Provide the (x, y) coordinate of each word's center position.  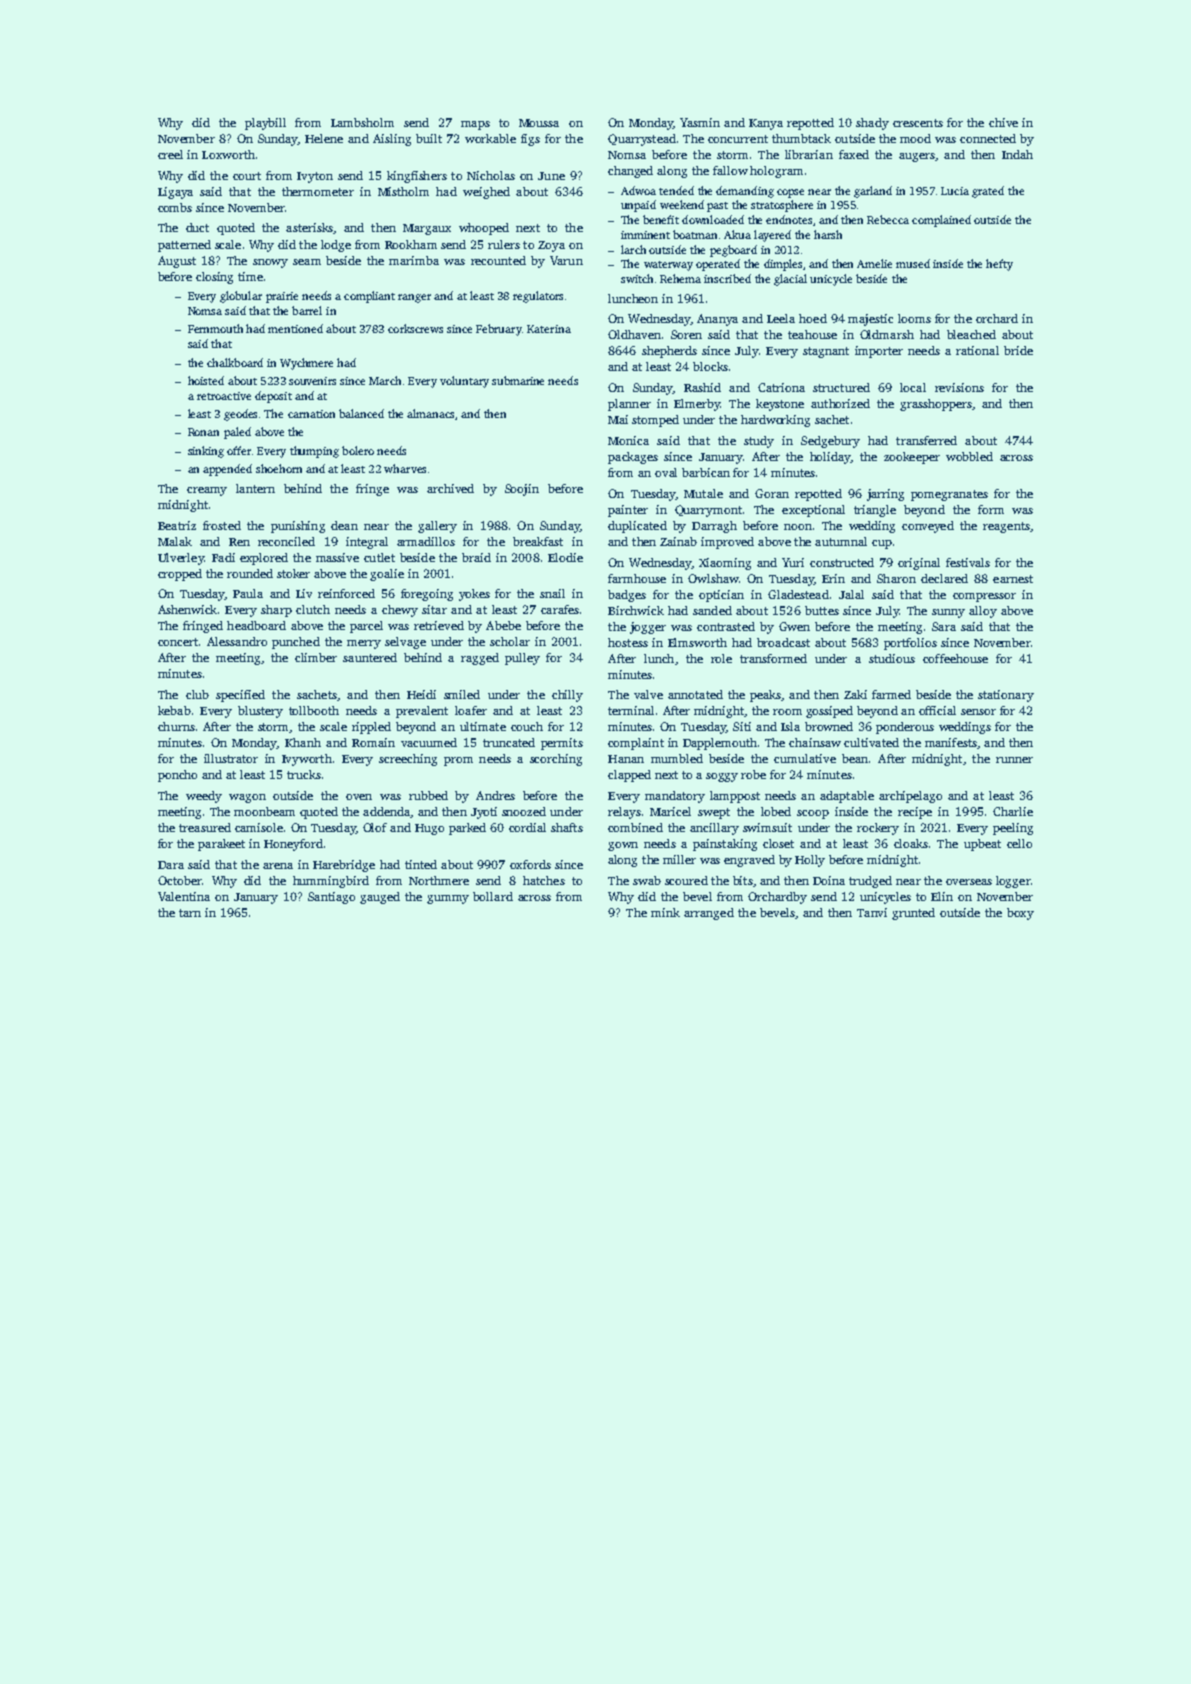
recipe (915, 813)
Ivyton (315, 177)
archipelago (910, 797)
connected (988, 138)
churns (176, 726)
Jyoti (484, 813)
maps (475, 125)
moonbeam (264, 811)
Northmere (439, 880)
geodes (240, 415)
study (759, 442)
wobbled (969, 456)
